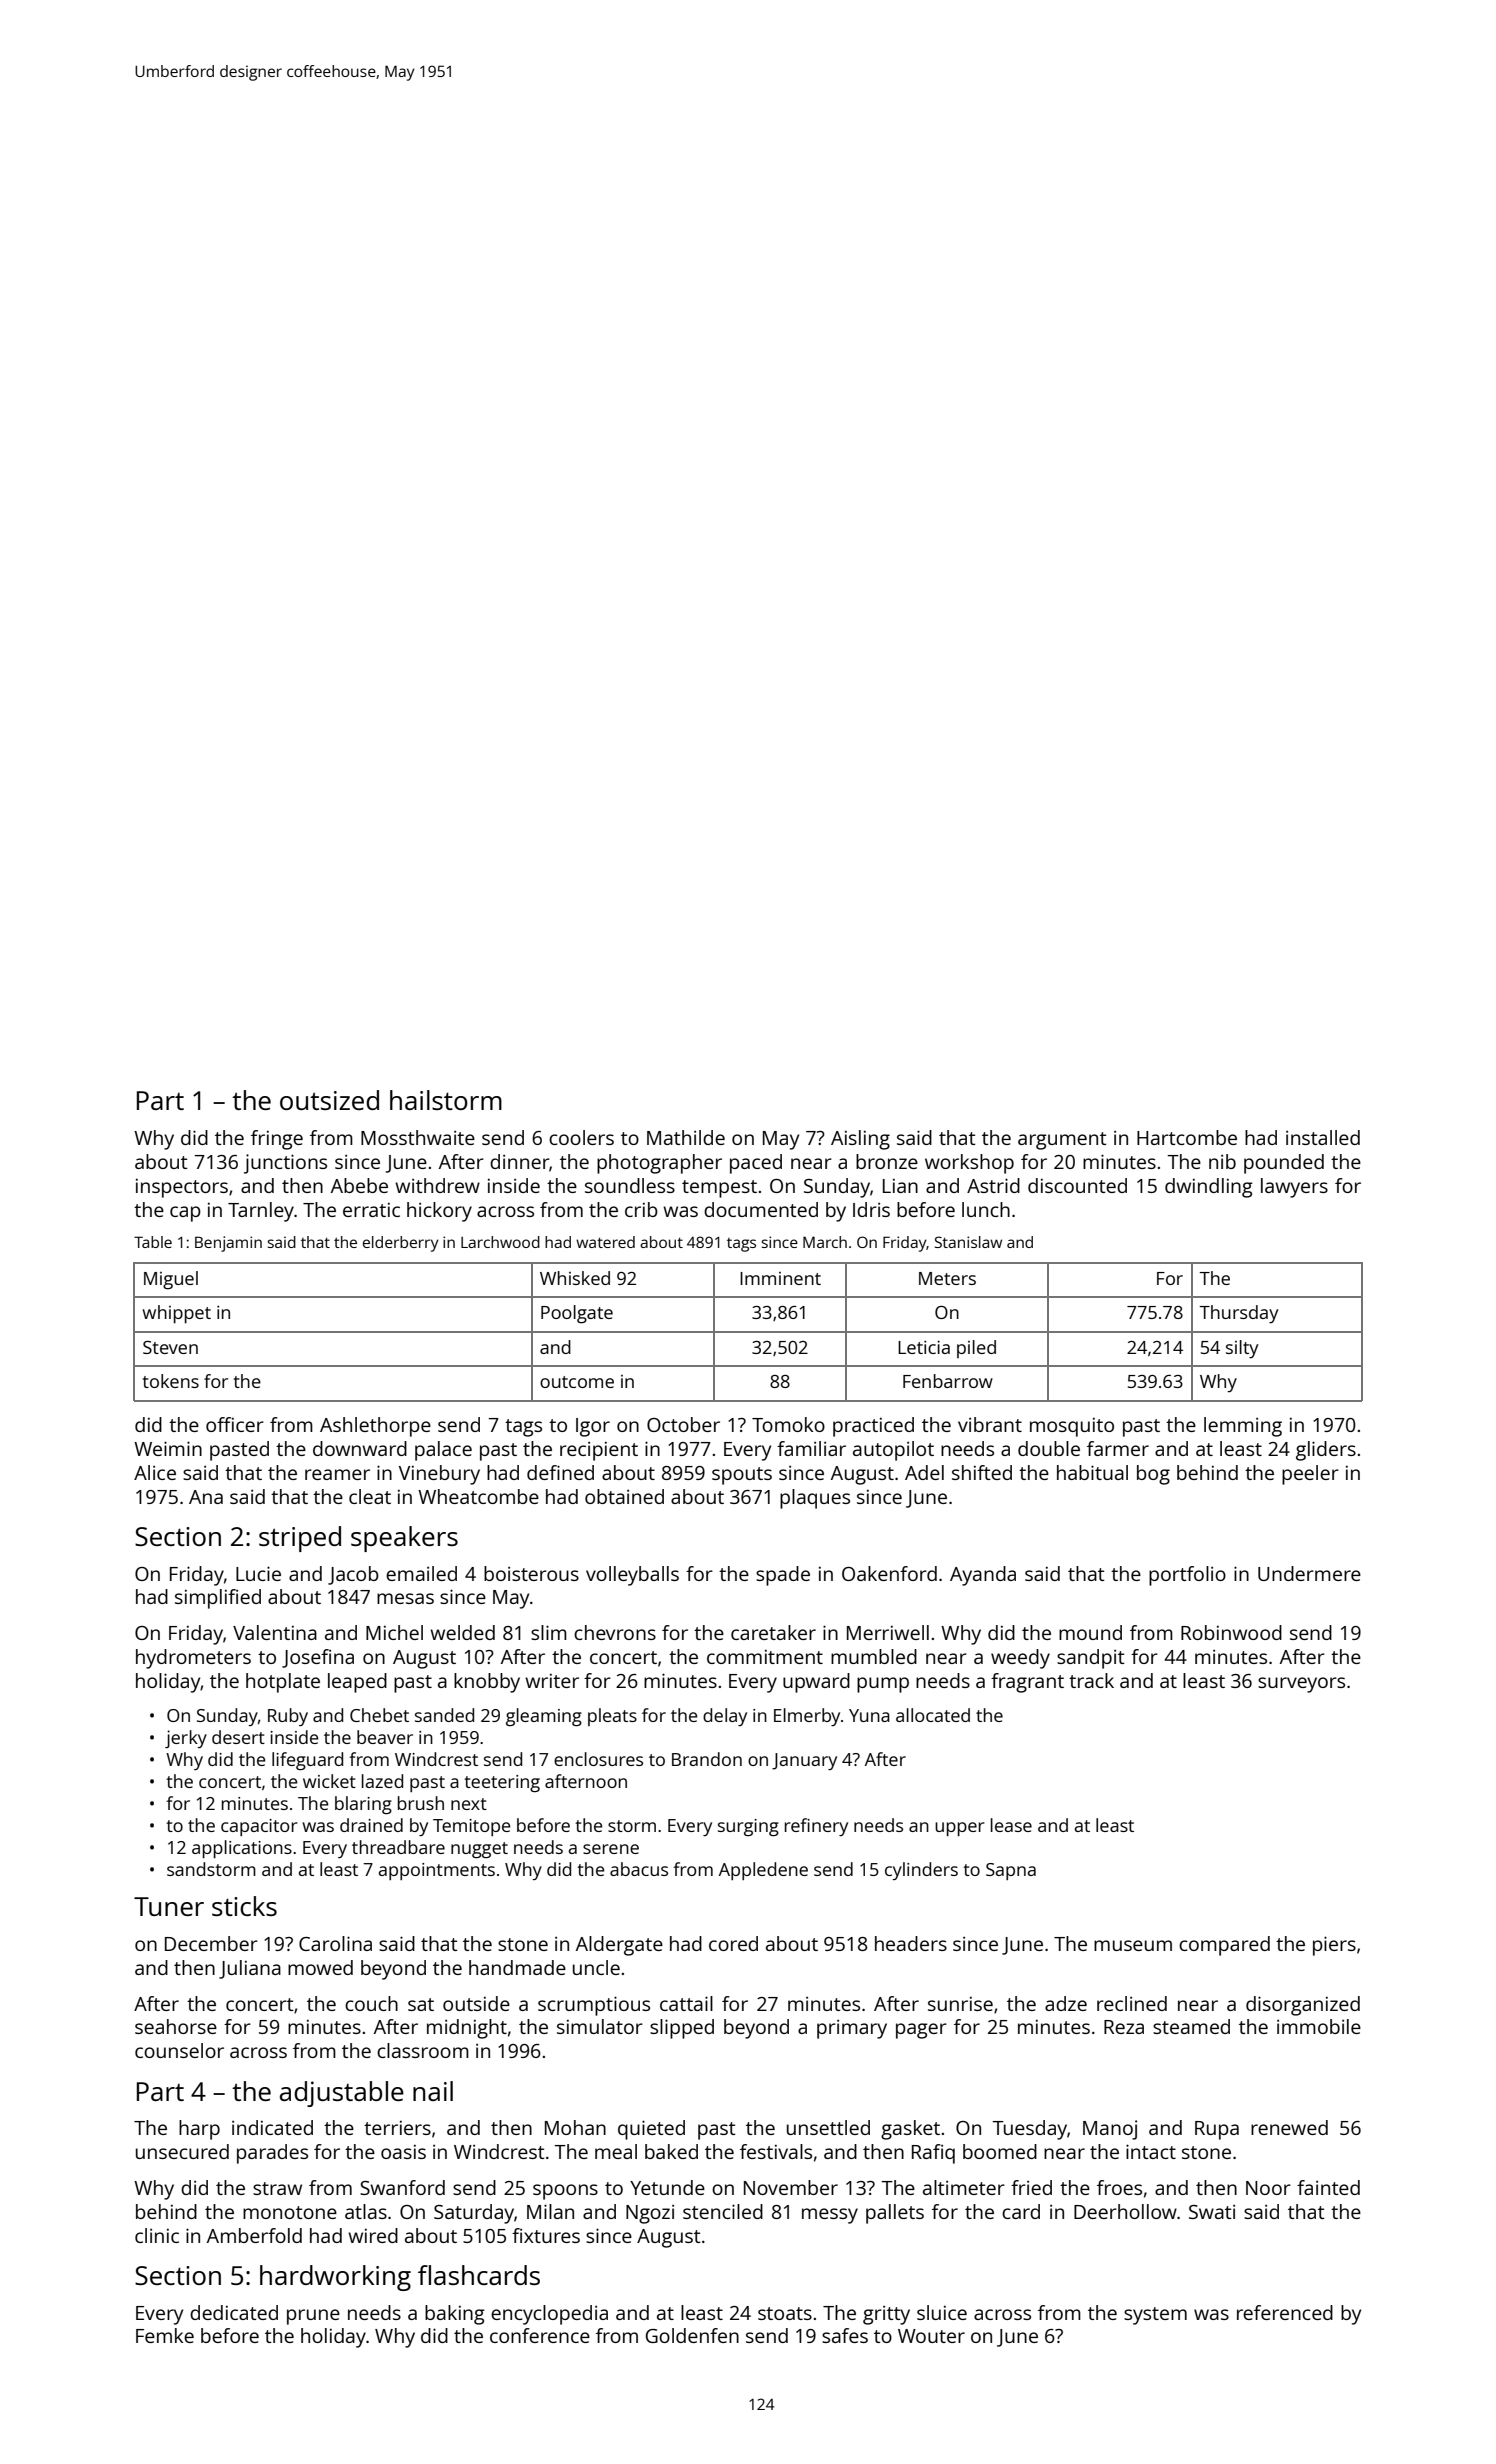 The height and width of the screenshot is (2464, 1496). Describe the element at coordinates (1125, 2211) in the screenshot. I see `Deerhollow` at that location.
